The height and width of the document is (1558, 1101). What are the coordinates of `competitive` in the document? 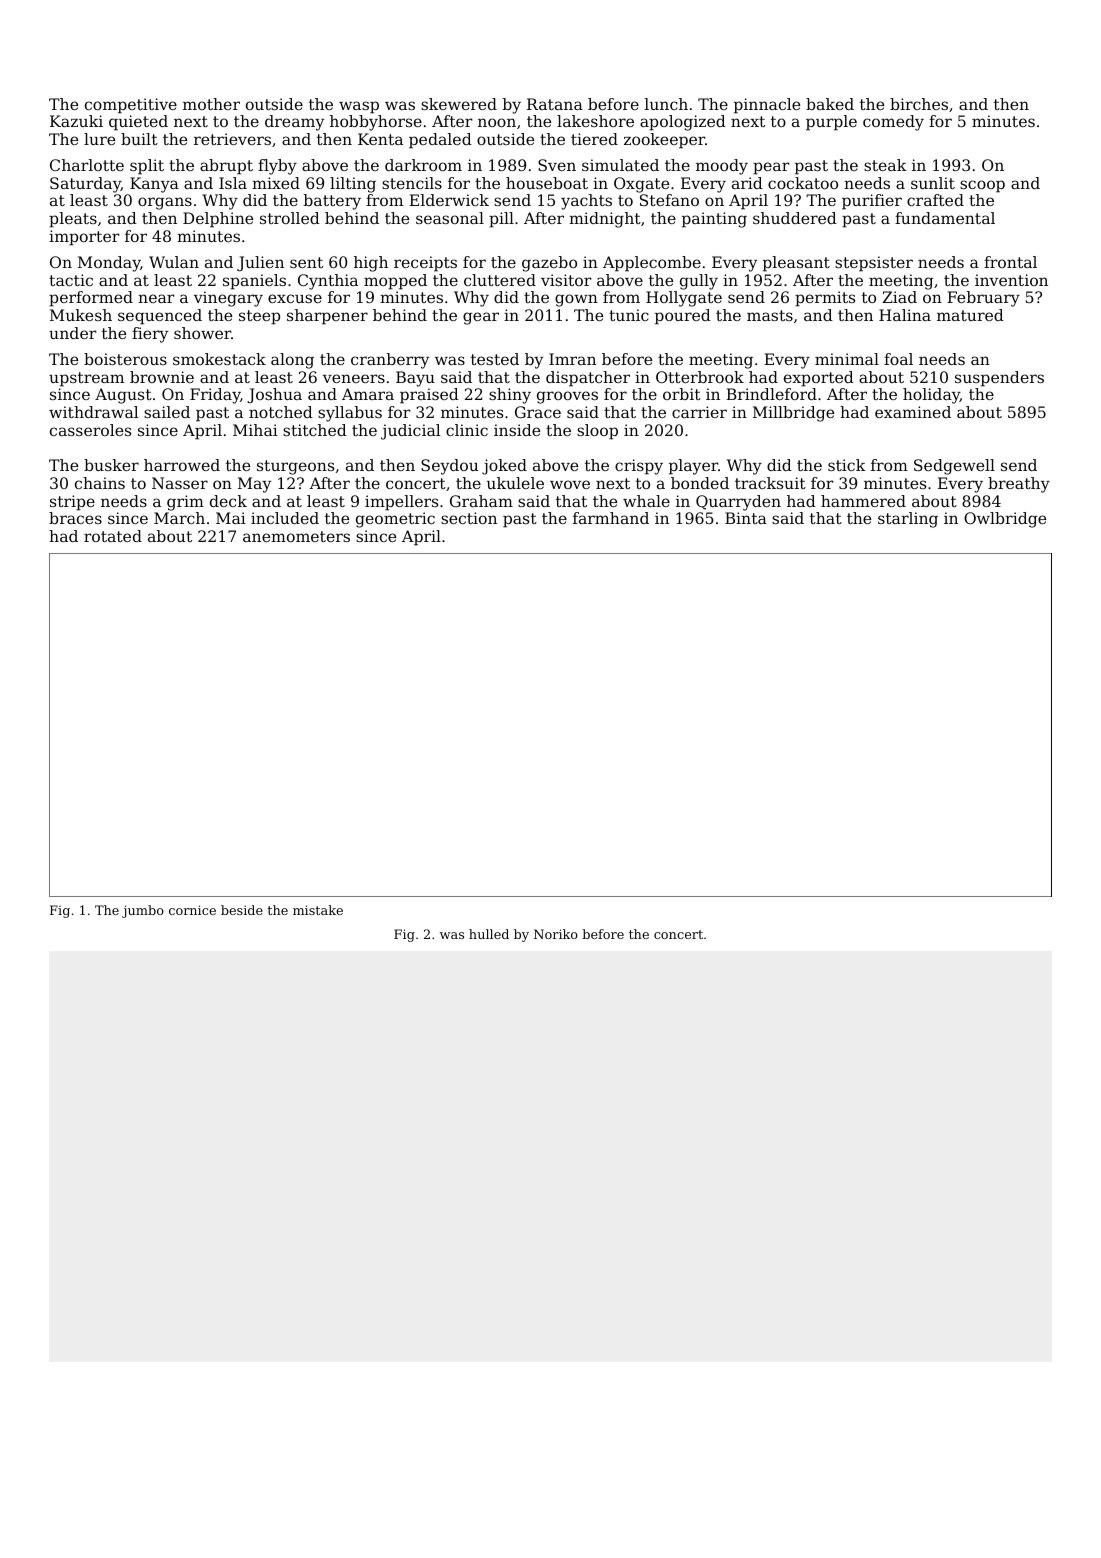 It's located at (131, 106).
